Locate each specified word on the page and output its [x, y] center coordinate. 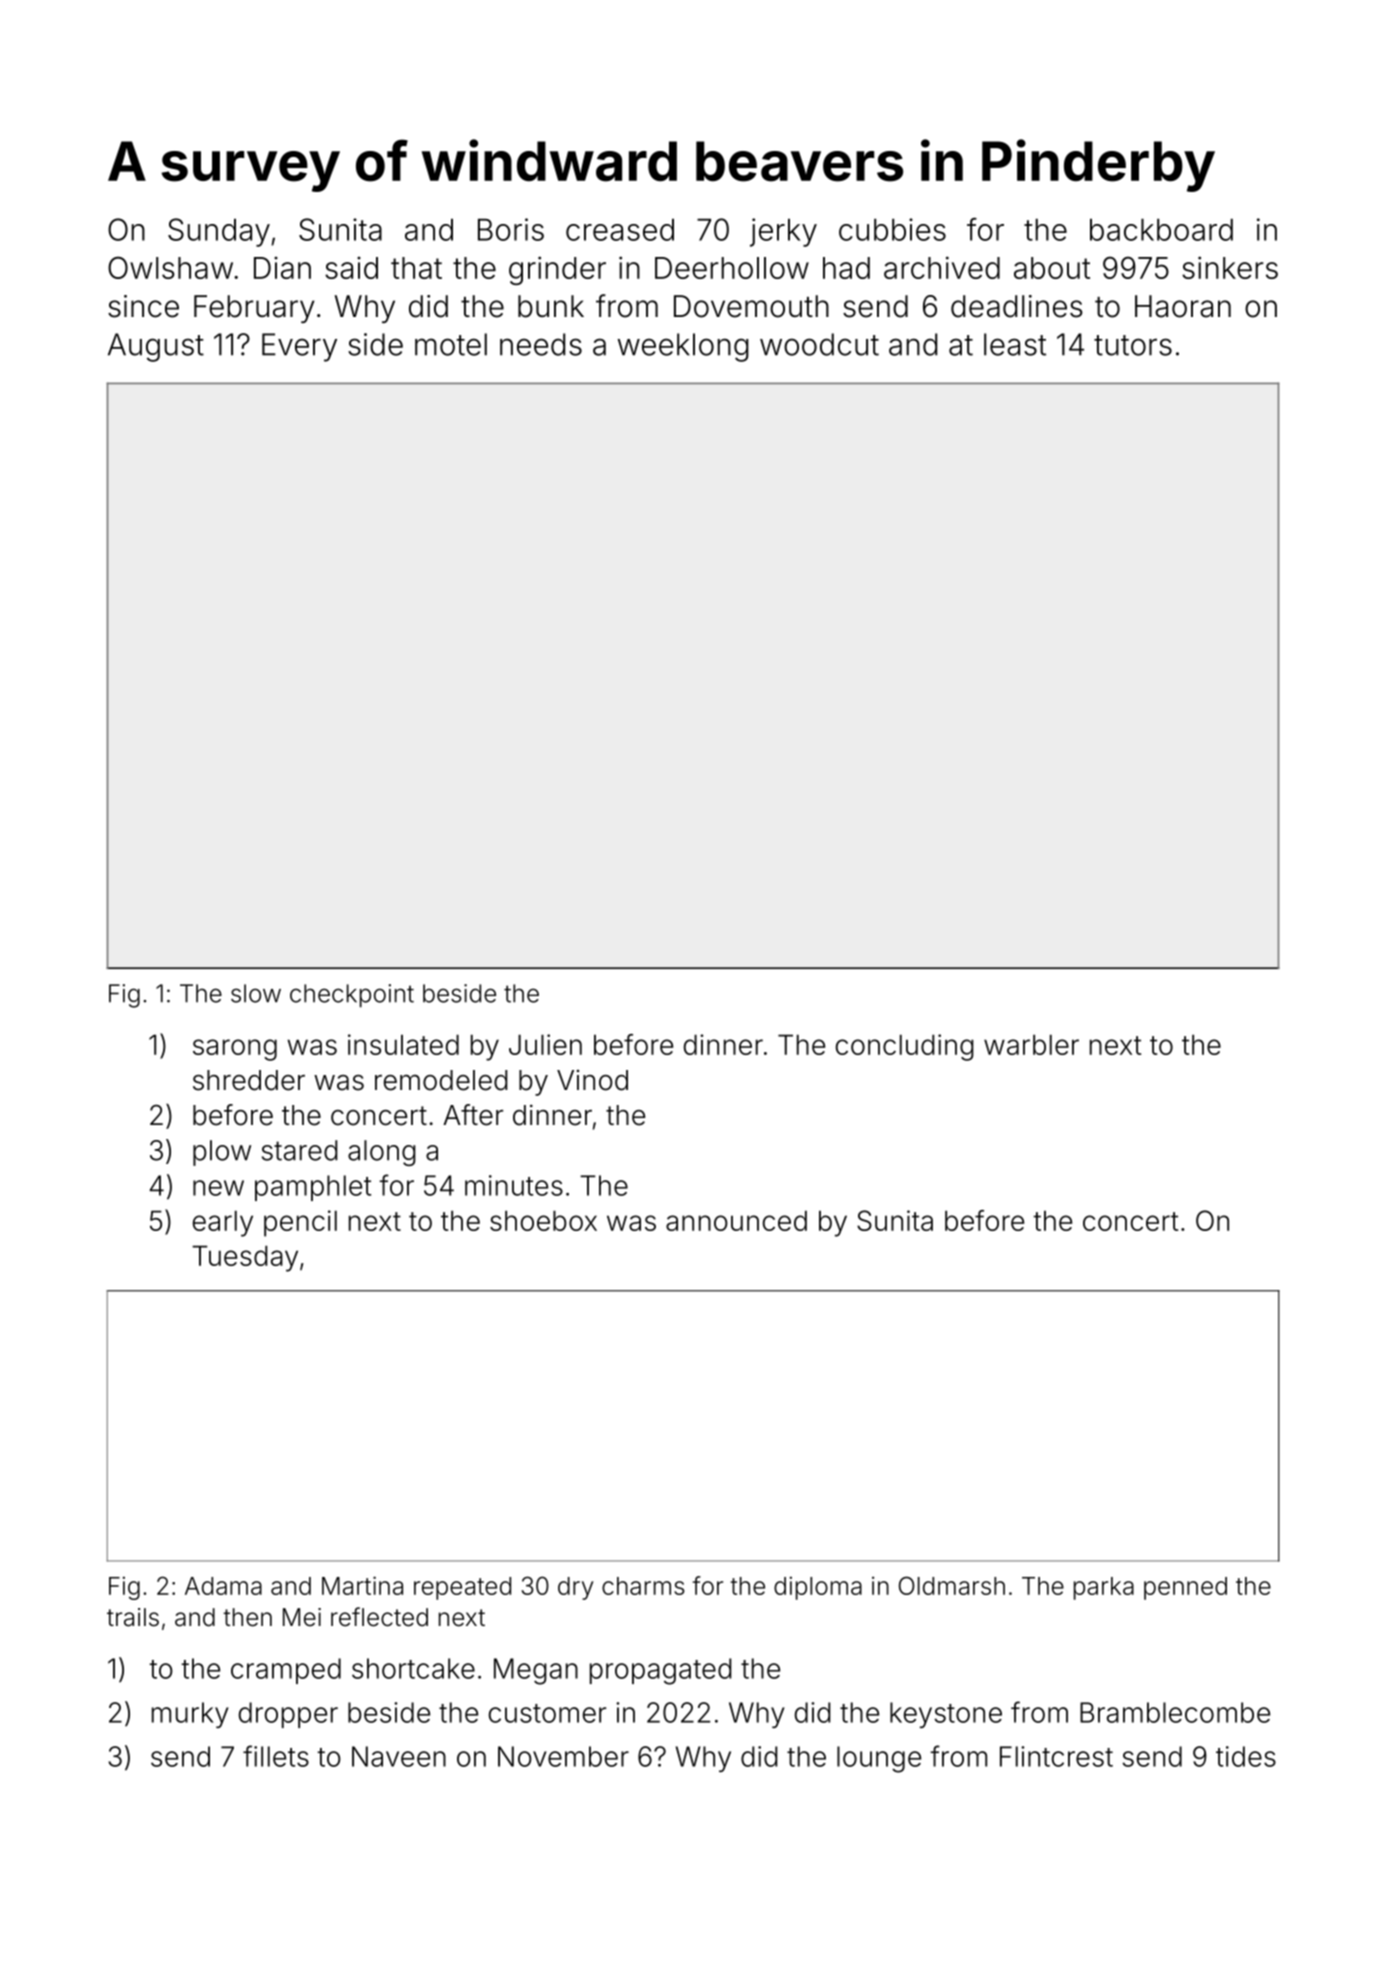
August [156, 347]
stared [299, 1150]
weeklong [683, 347]
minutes [514, 1185]
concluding [905, 1047]
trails [133, 1617]
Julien [545, 1044]
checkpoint [352, 996]
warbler [1031, 1044]
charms [643, 1586]
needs [541, 344]
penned [1185, 1588]
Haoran [1183, 306]
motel [451, 344]
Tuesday [245, 1258]
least [1015, 344]
